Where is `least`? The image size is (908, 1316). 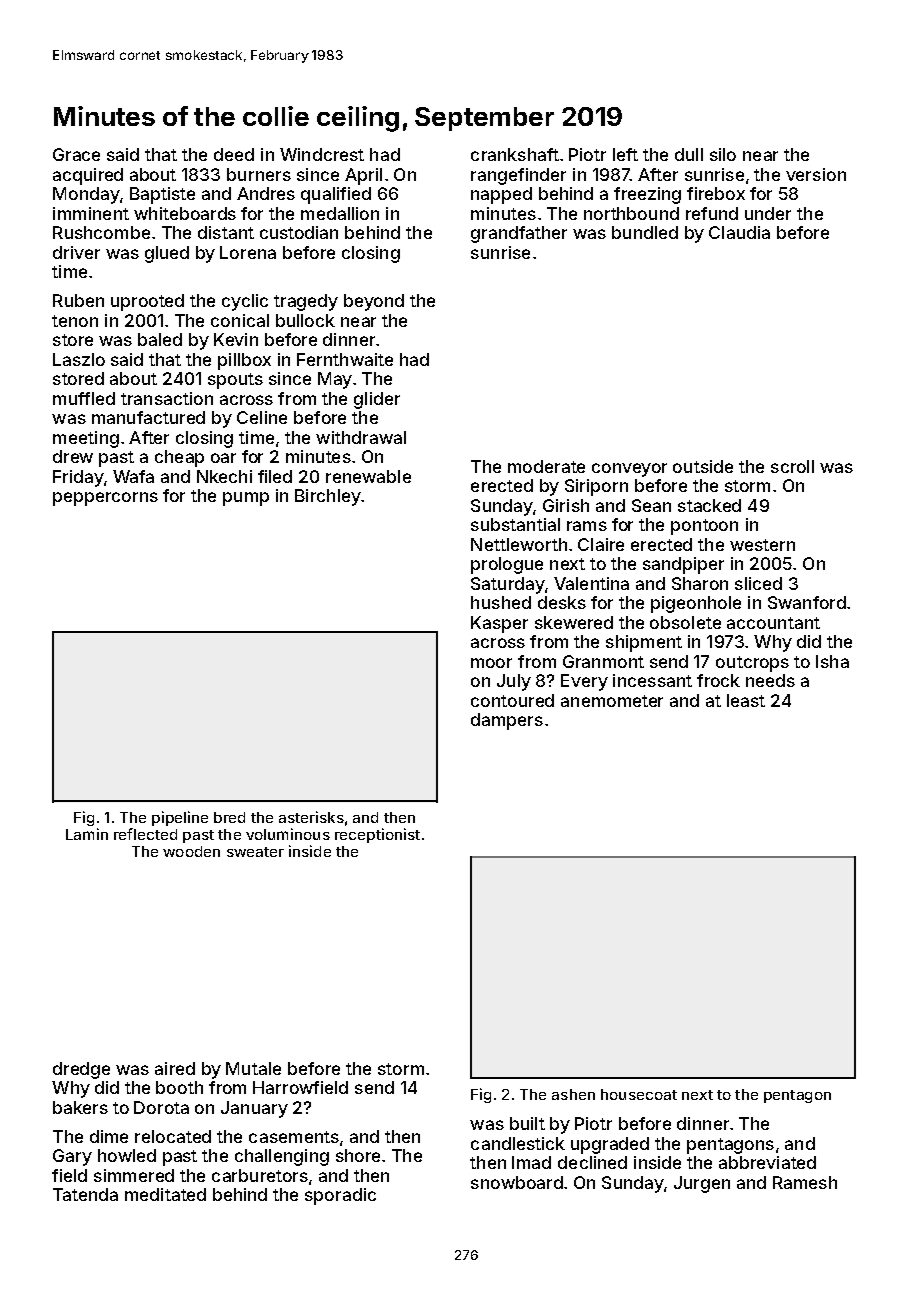 least is located at coordinates (746, 700).
